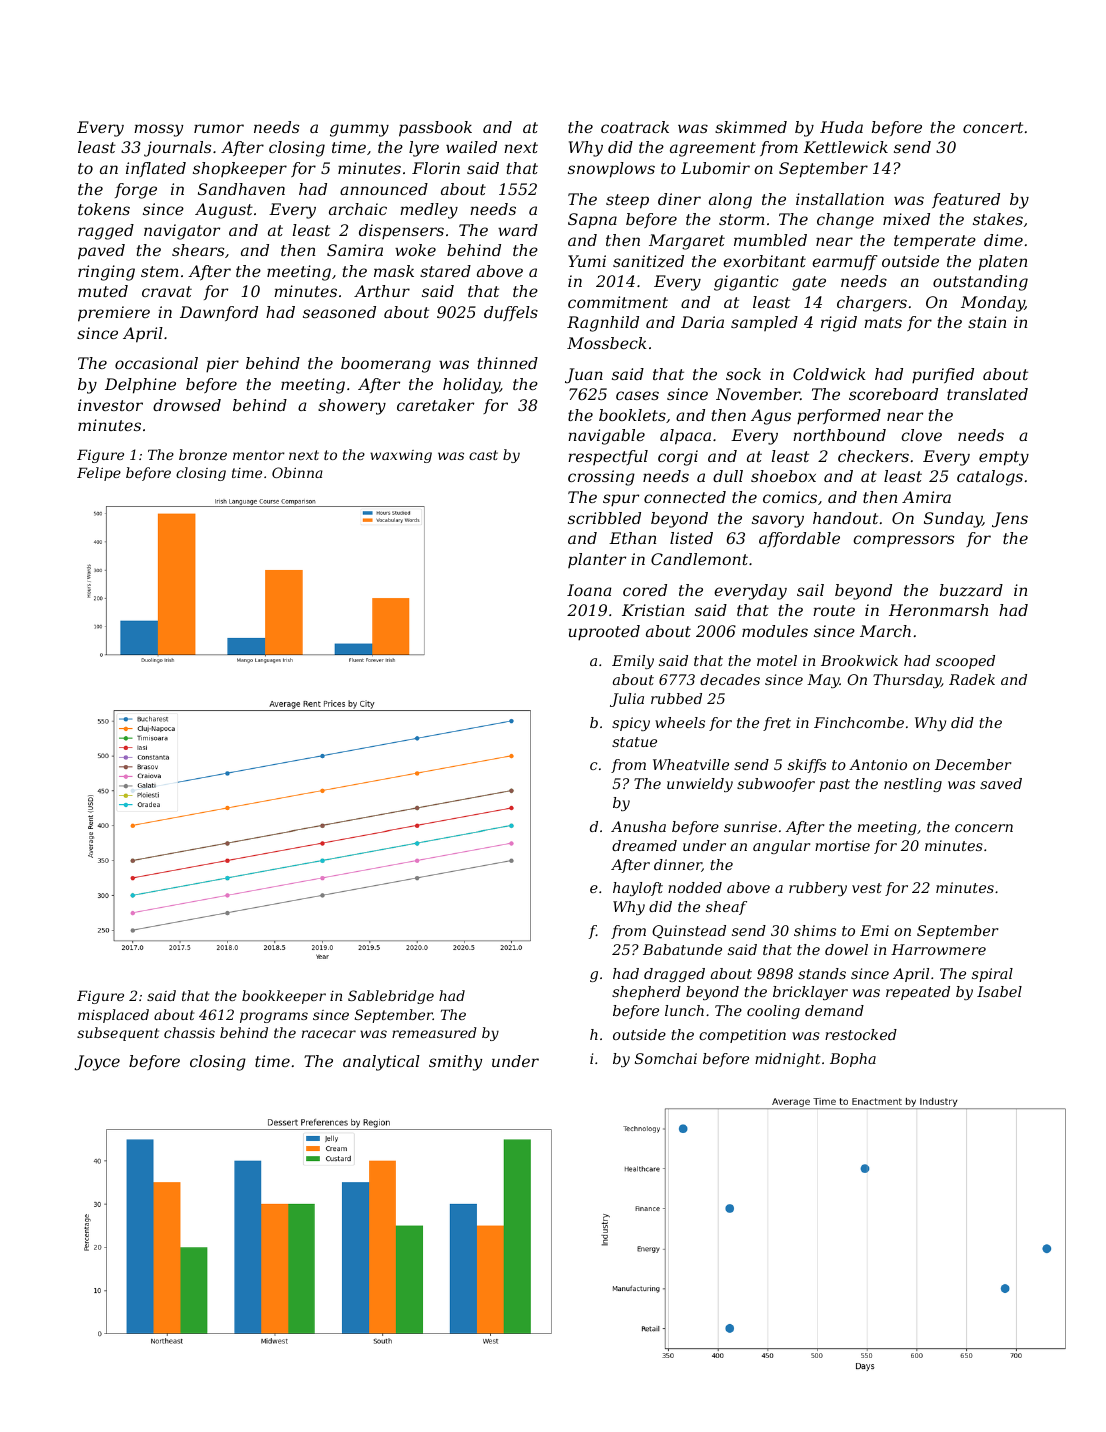 The height and width of the document is (1432, 1106). What do you see at coordinates (97, 1063) in the document?
I see `Joyce` at bounding box center [97, 1063].
